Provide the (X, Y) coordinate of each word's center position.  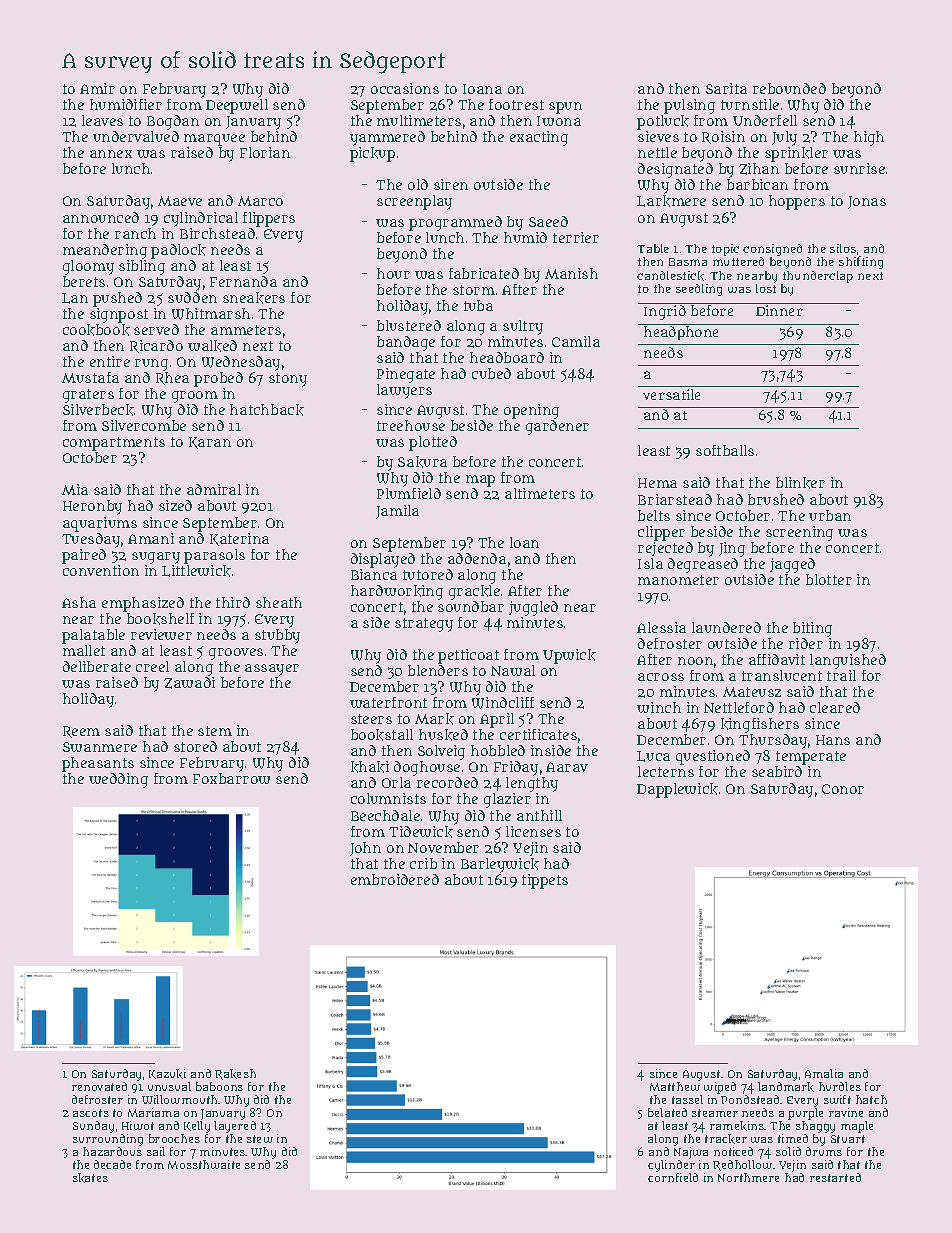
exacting (539, 138)
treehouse (411, 425)
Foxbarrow (231, 778)
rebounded (789, 88)
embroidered (395, 879)
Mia (75, 489)
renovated (99, 1086)
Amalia (824, 1073)
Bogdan (173, 122)
